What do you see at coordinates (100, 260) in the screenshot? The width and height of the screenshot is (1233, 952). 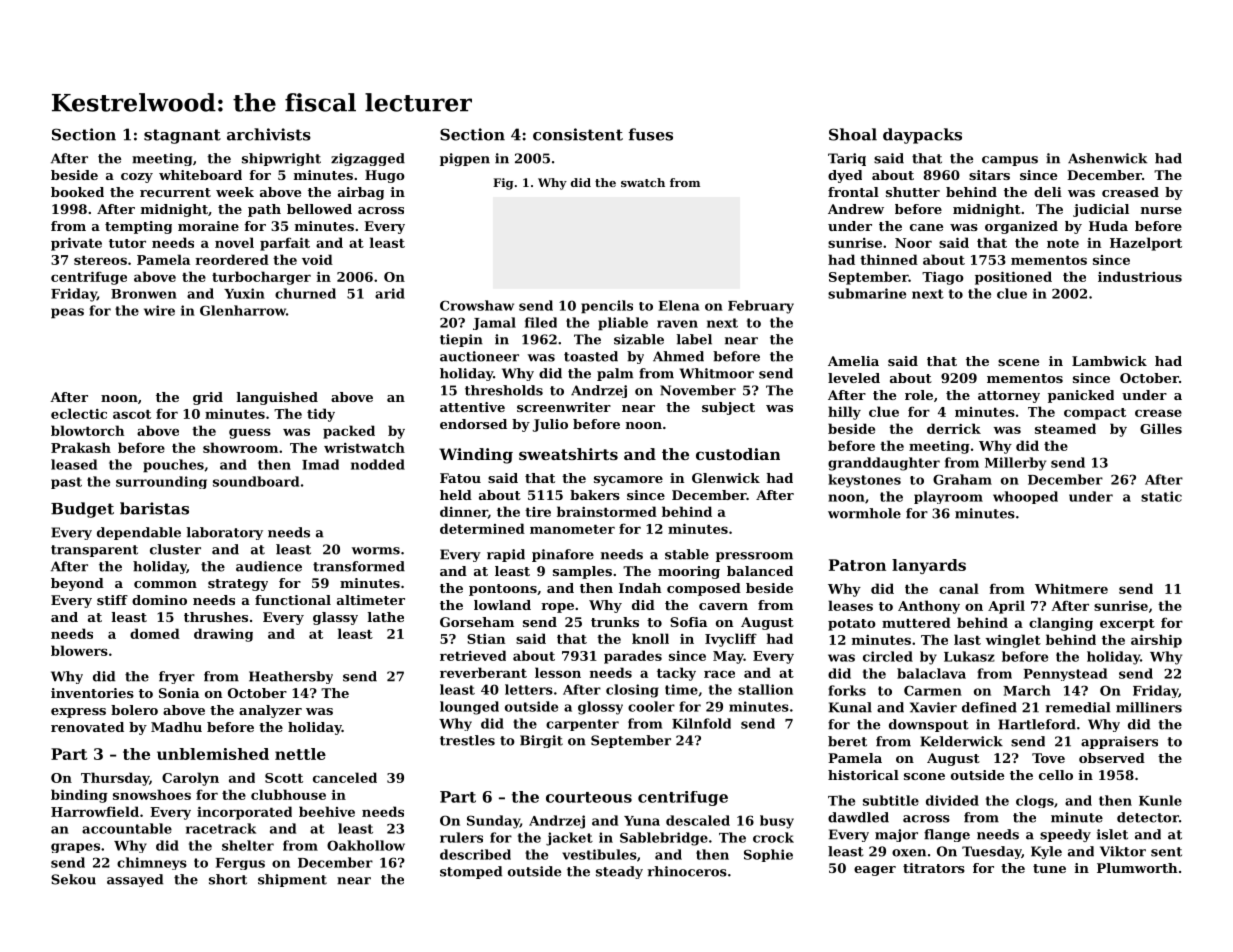 I see `stereos` at bounding box center [100, 260].
